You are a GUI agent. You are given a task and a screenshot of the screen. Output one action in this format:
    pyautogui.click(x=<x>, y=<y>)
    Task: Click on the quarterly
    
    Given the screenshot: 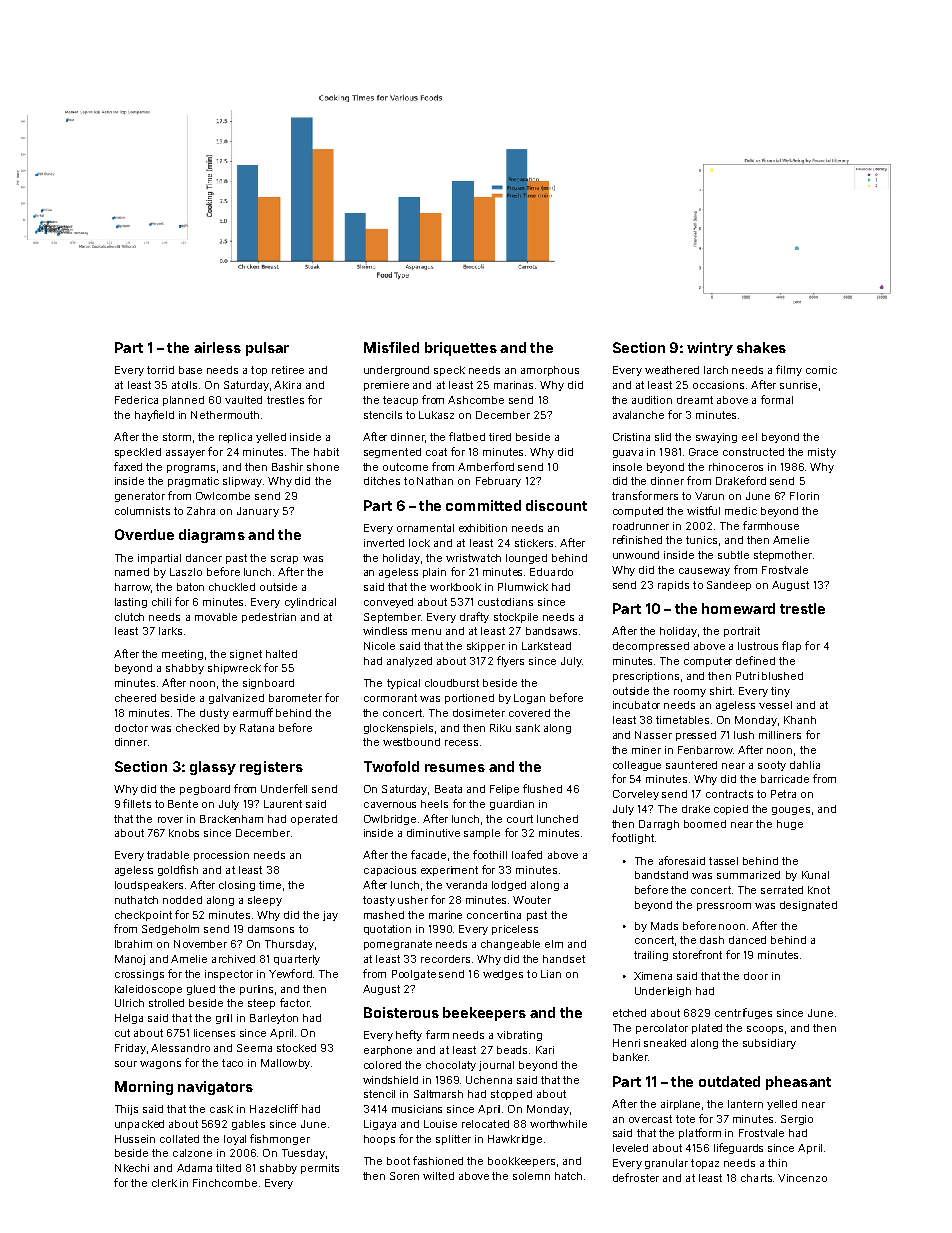 What is the action you would take?
    pyautogui.click(x=297, y=960)
